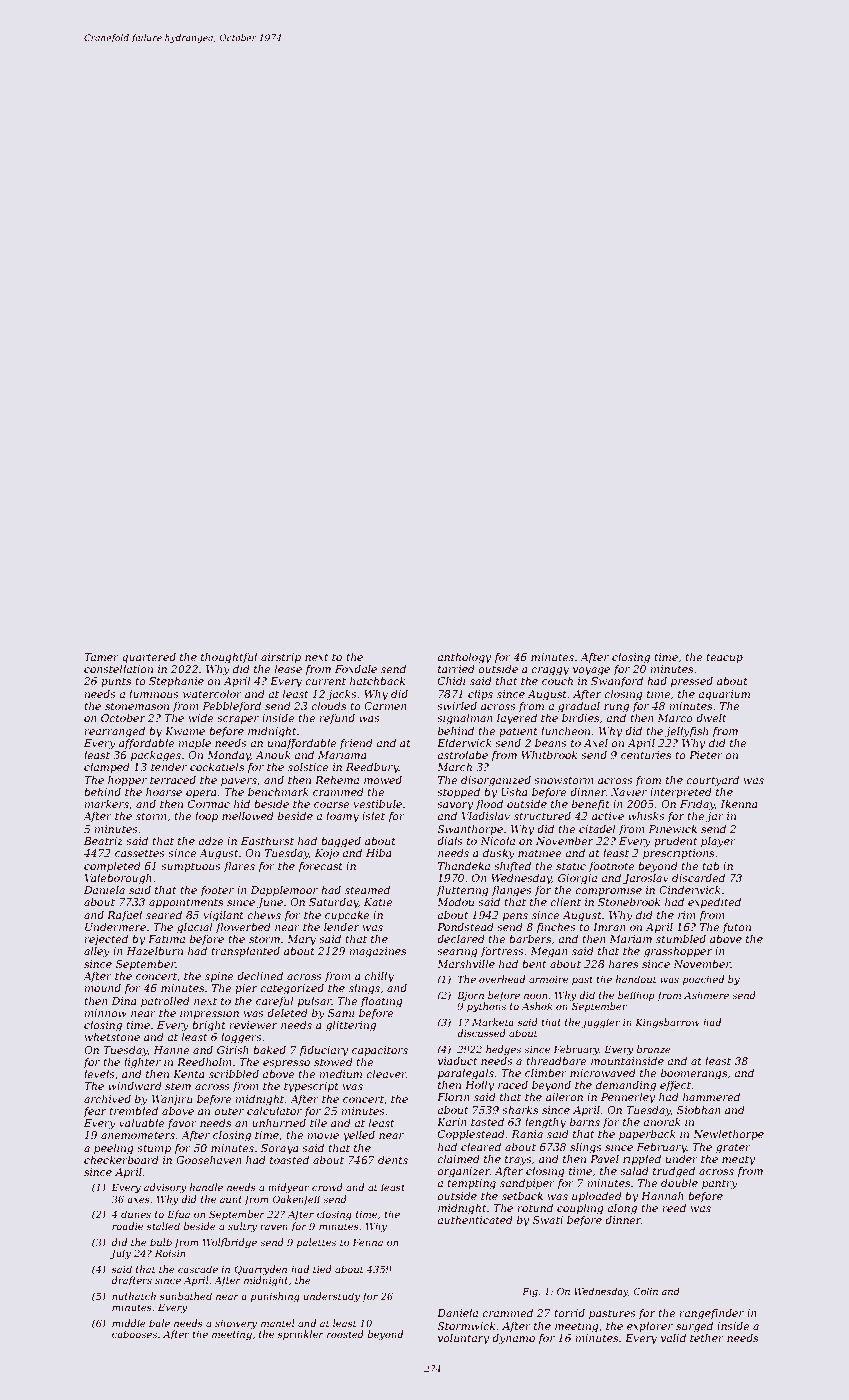 The height and width of the page is (1400, 849). Describe the element at coordinates (345, 1334) in the page. I see `roosted` at that location.
